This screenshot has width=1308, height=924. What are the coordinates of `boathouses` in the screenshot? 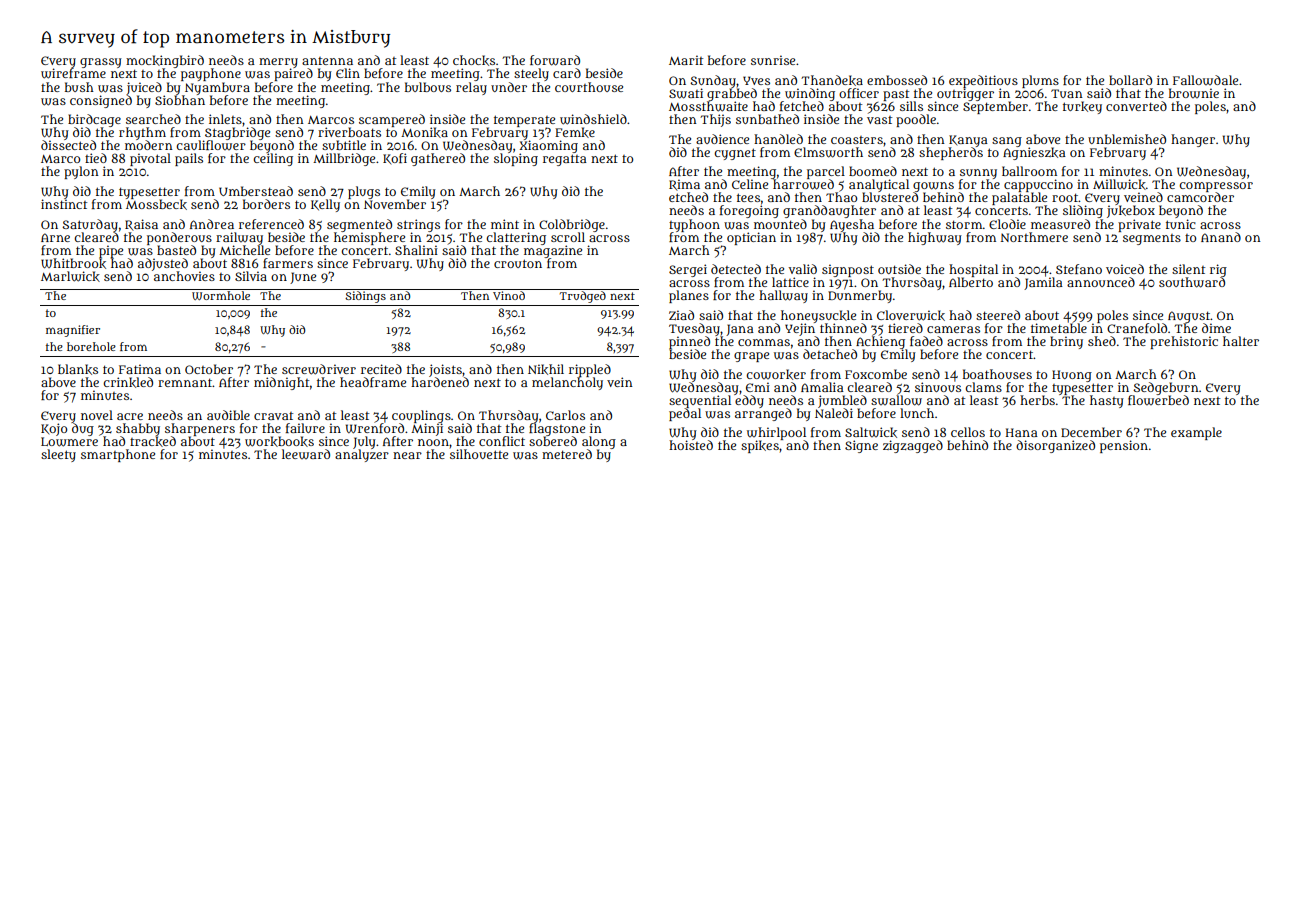 It's located at (997, 374).
